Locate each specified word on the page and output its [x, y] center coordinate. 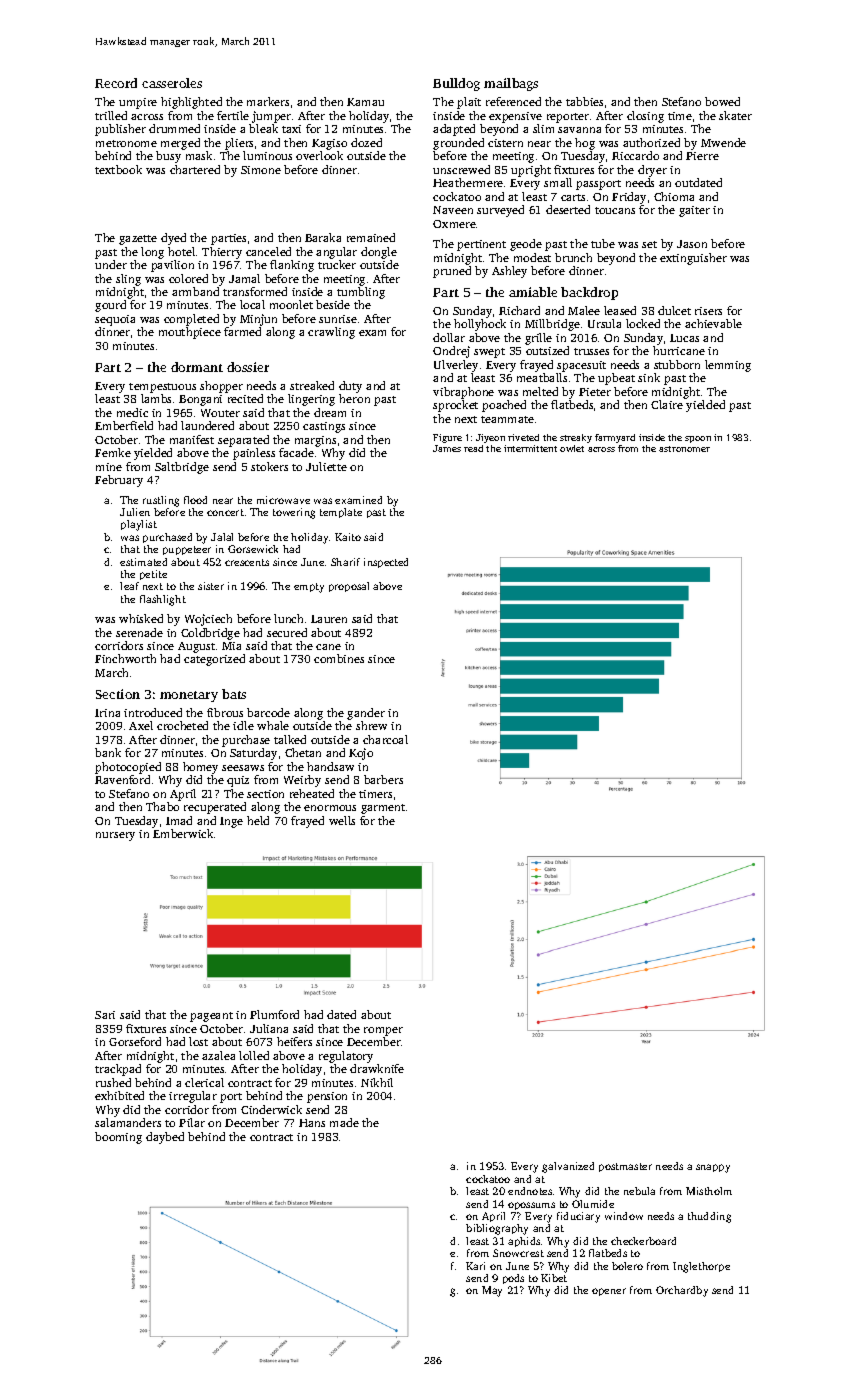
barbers [383, 779]
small [558, 182]
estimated [143, 562]
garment [383, 809]
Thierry [222, 253]
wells [342, 820]
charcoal [385, 739]
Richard [519, 310]
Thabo [162, 806]
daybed [165, 1138]
